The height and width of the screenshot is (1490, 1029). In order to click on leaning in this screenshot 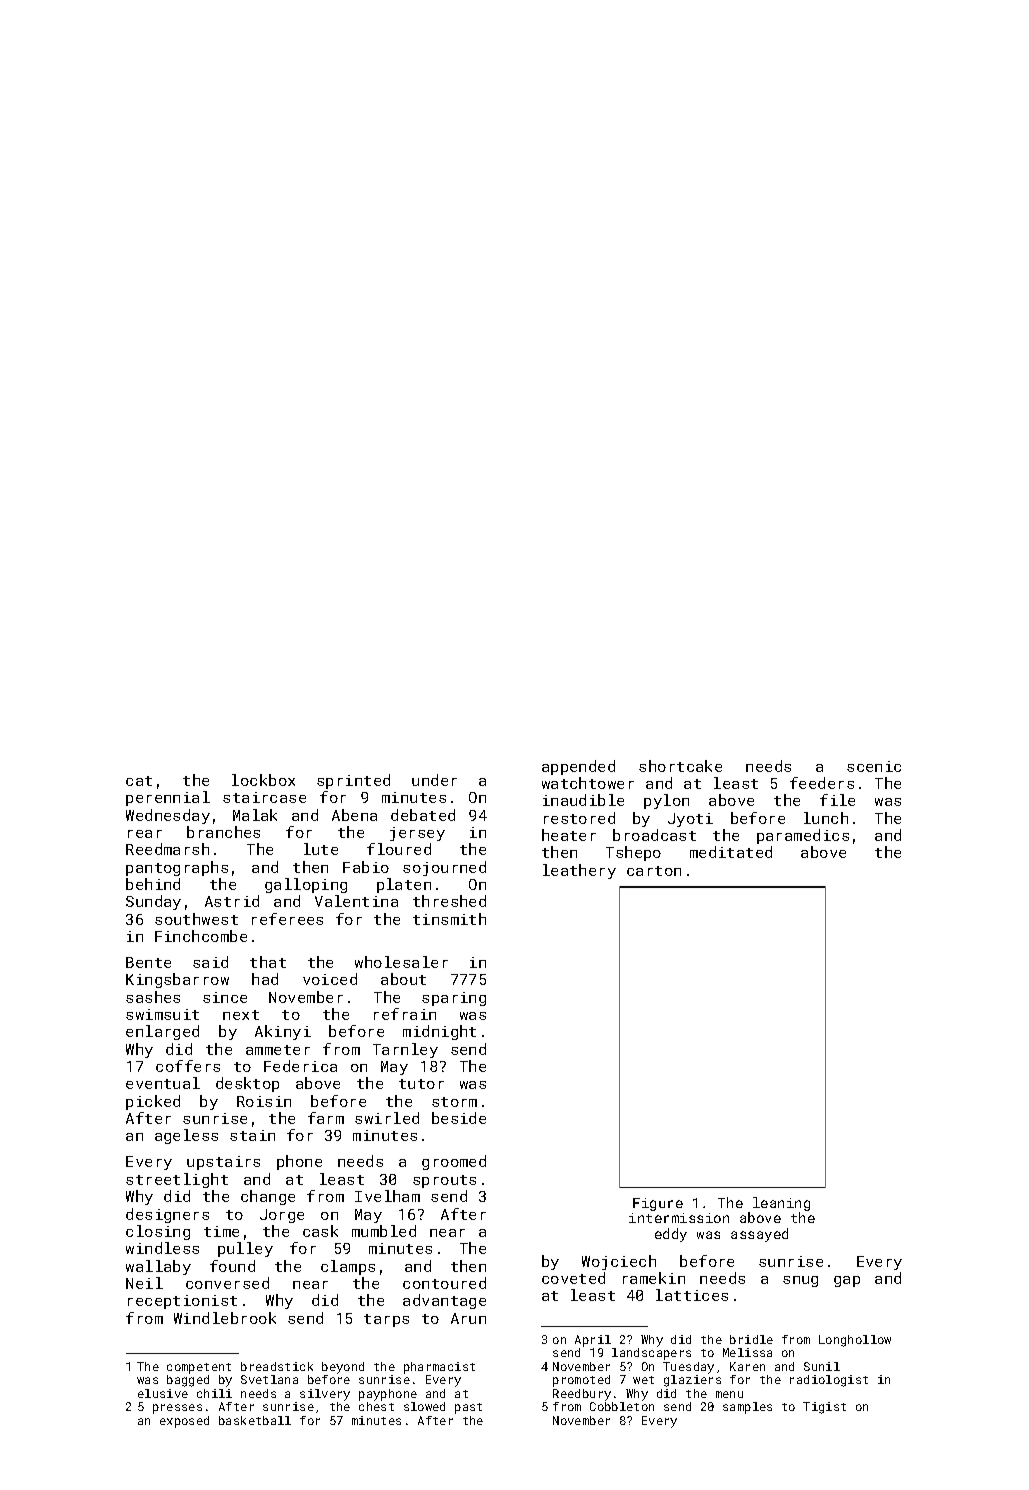, I will do `click(781, 1204)`.
